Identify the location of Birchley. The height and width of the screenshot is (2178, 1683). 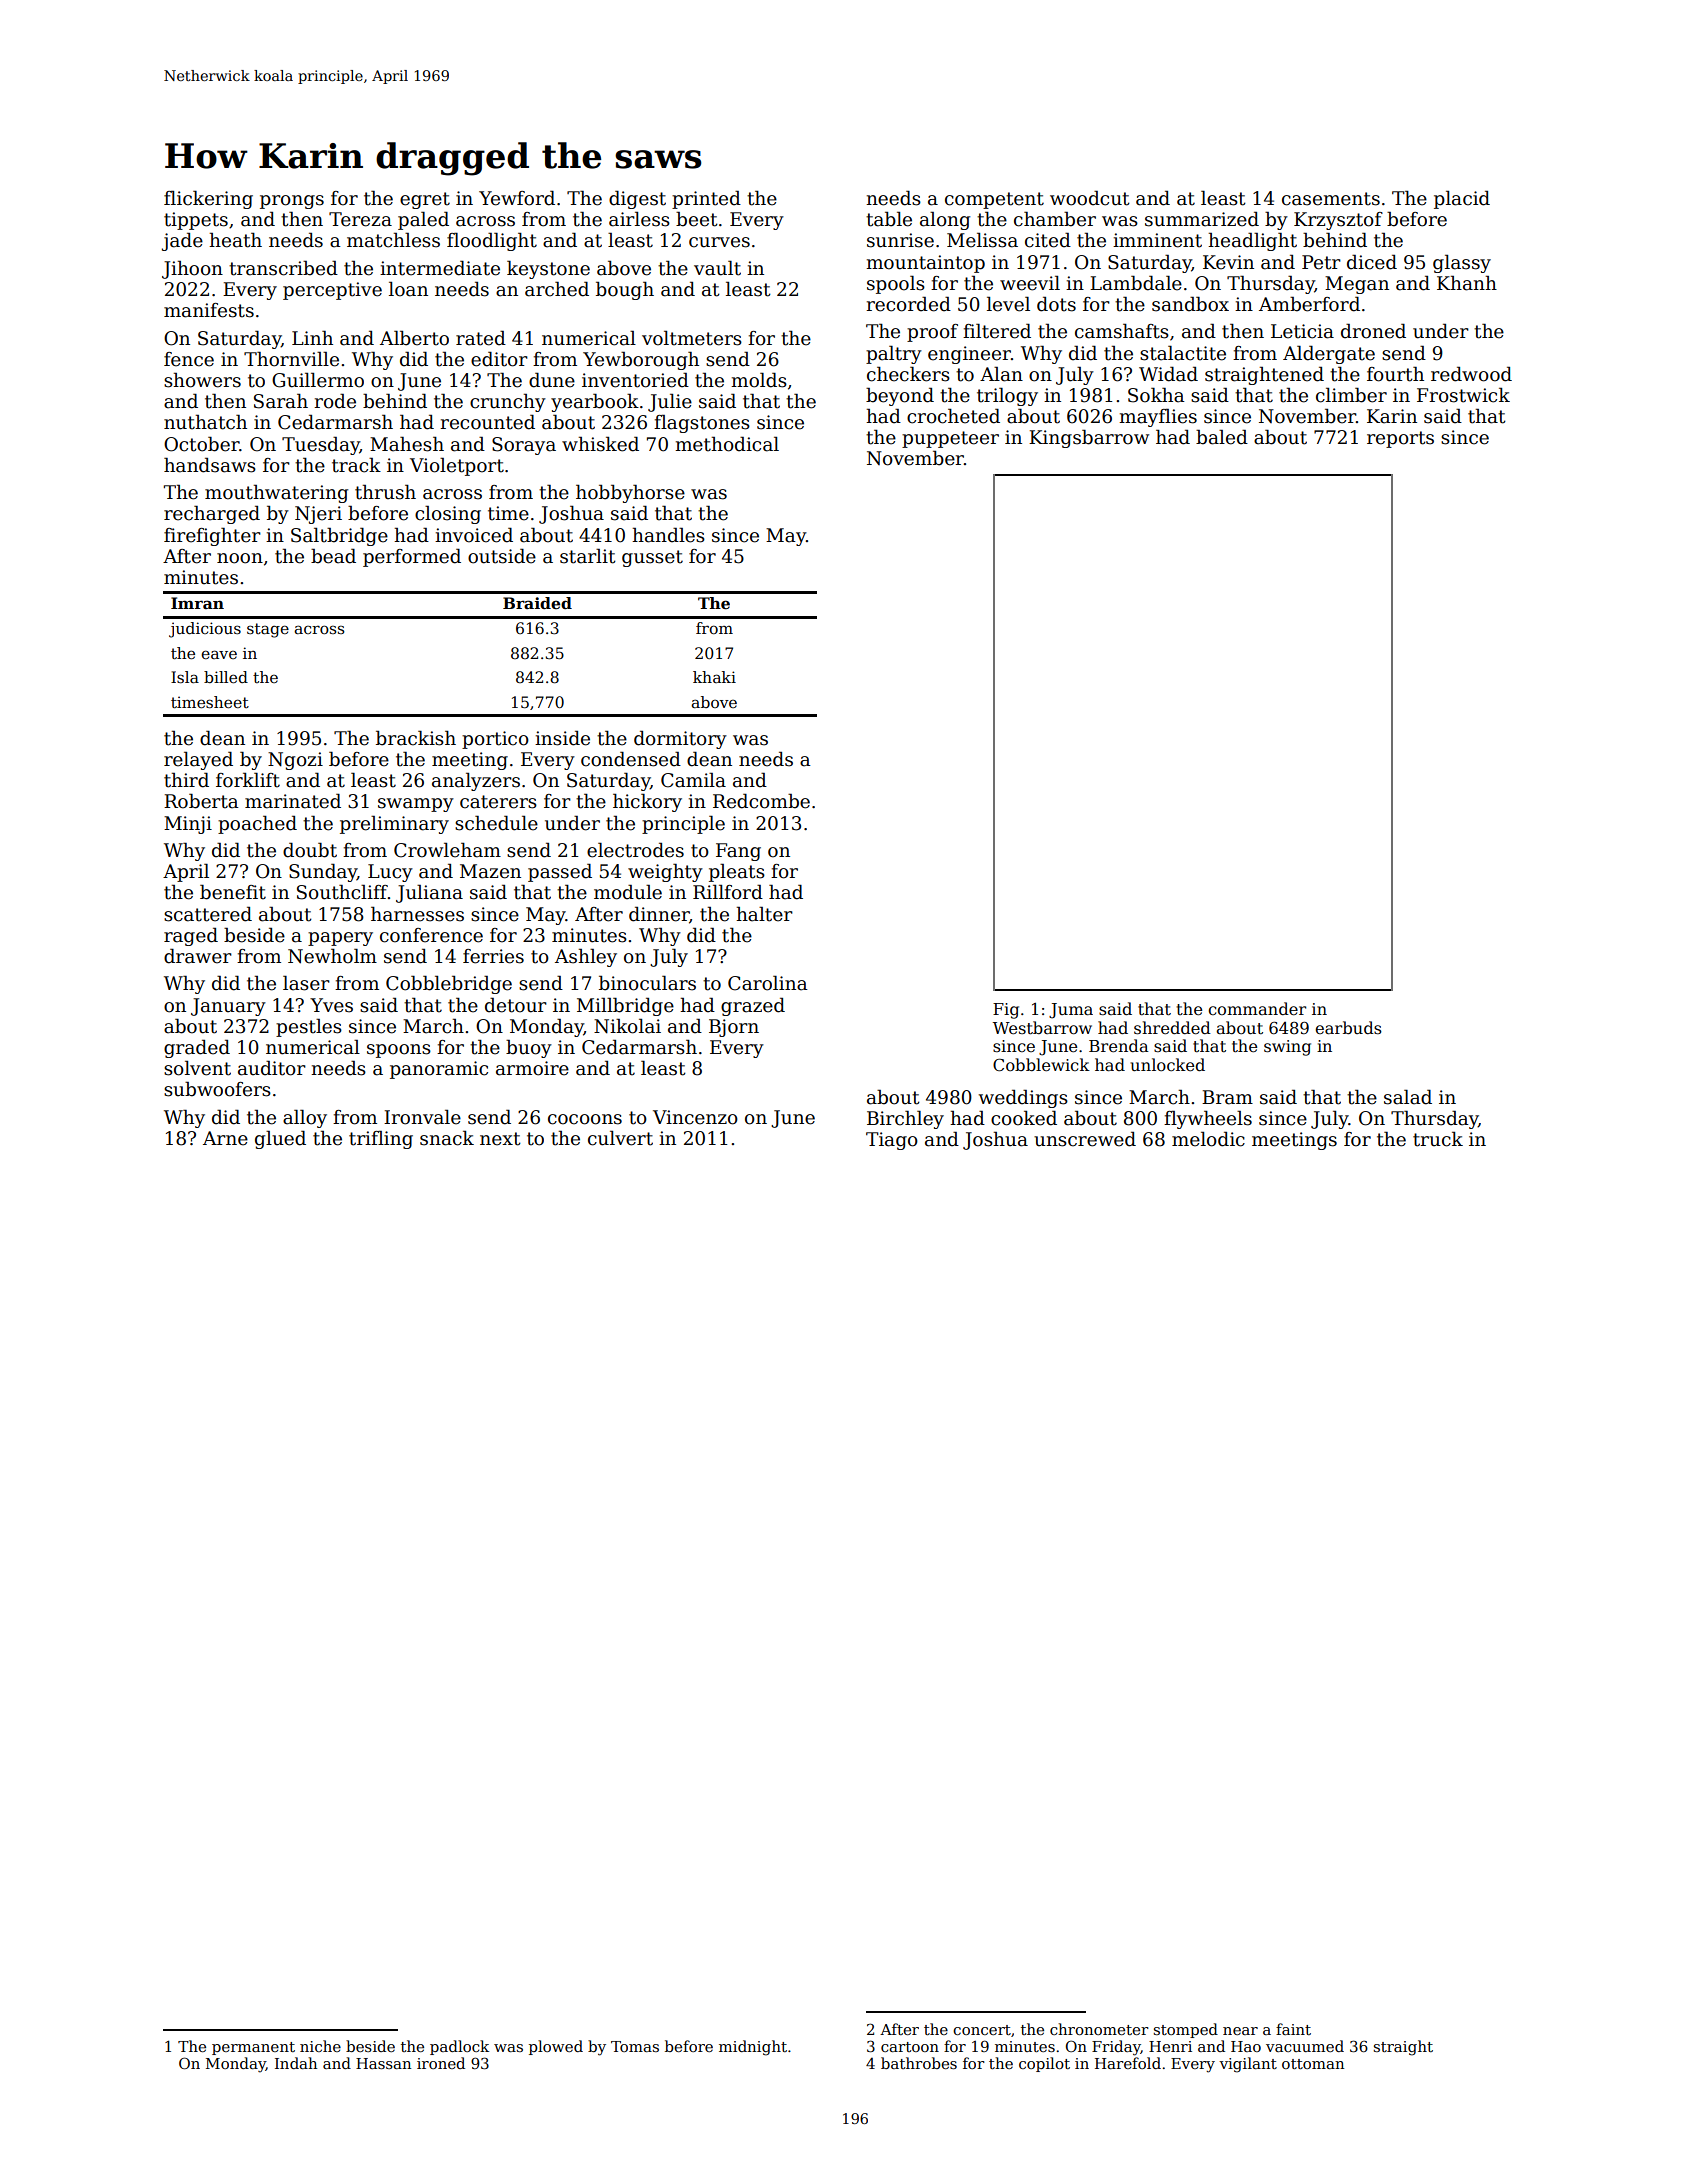
(905, 1119).
